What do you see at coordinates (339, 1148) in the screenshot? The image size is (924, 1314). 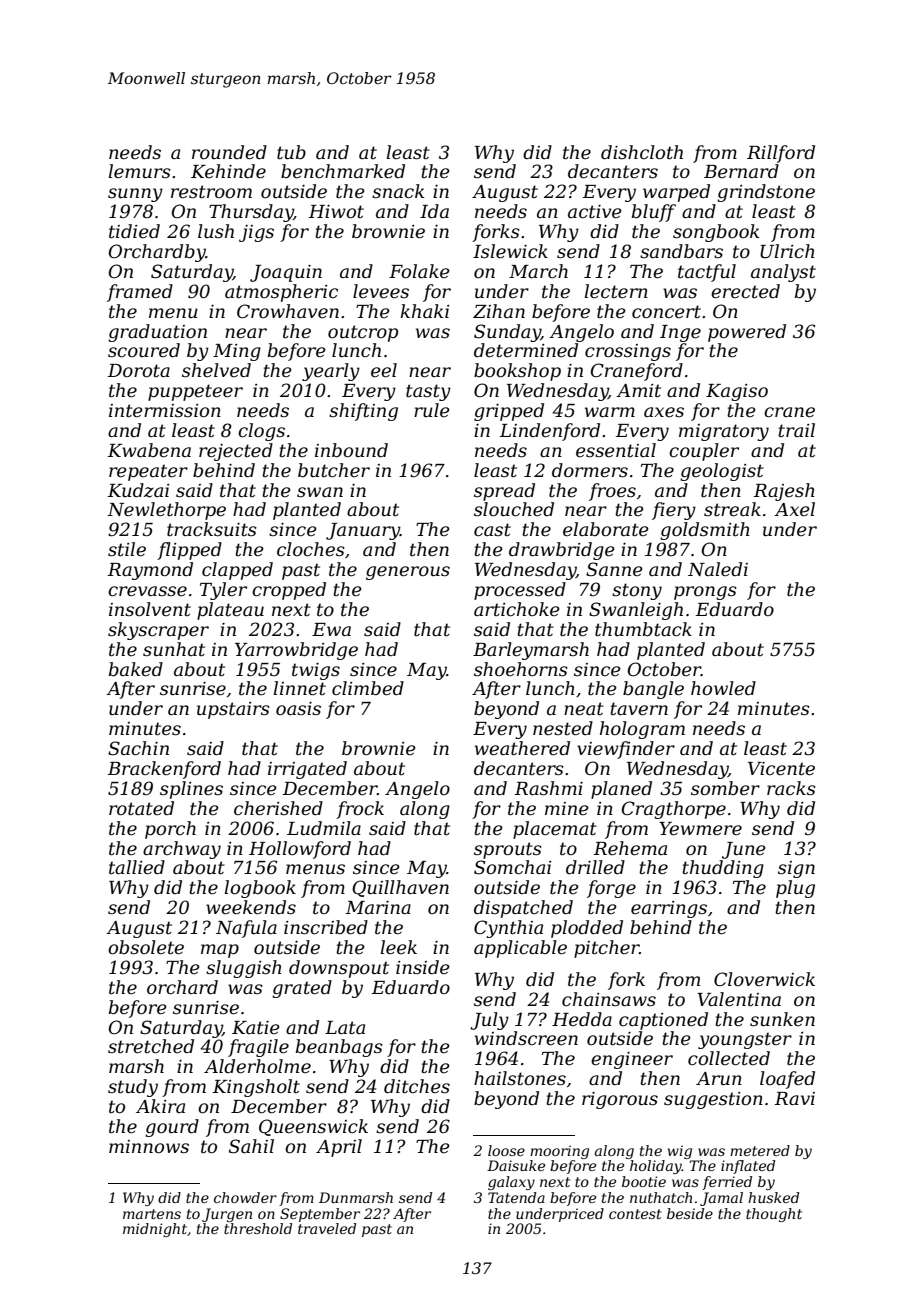 I see `April` at bounding box center [339, 1148].
